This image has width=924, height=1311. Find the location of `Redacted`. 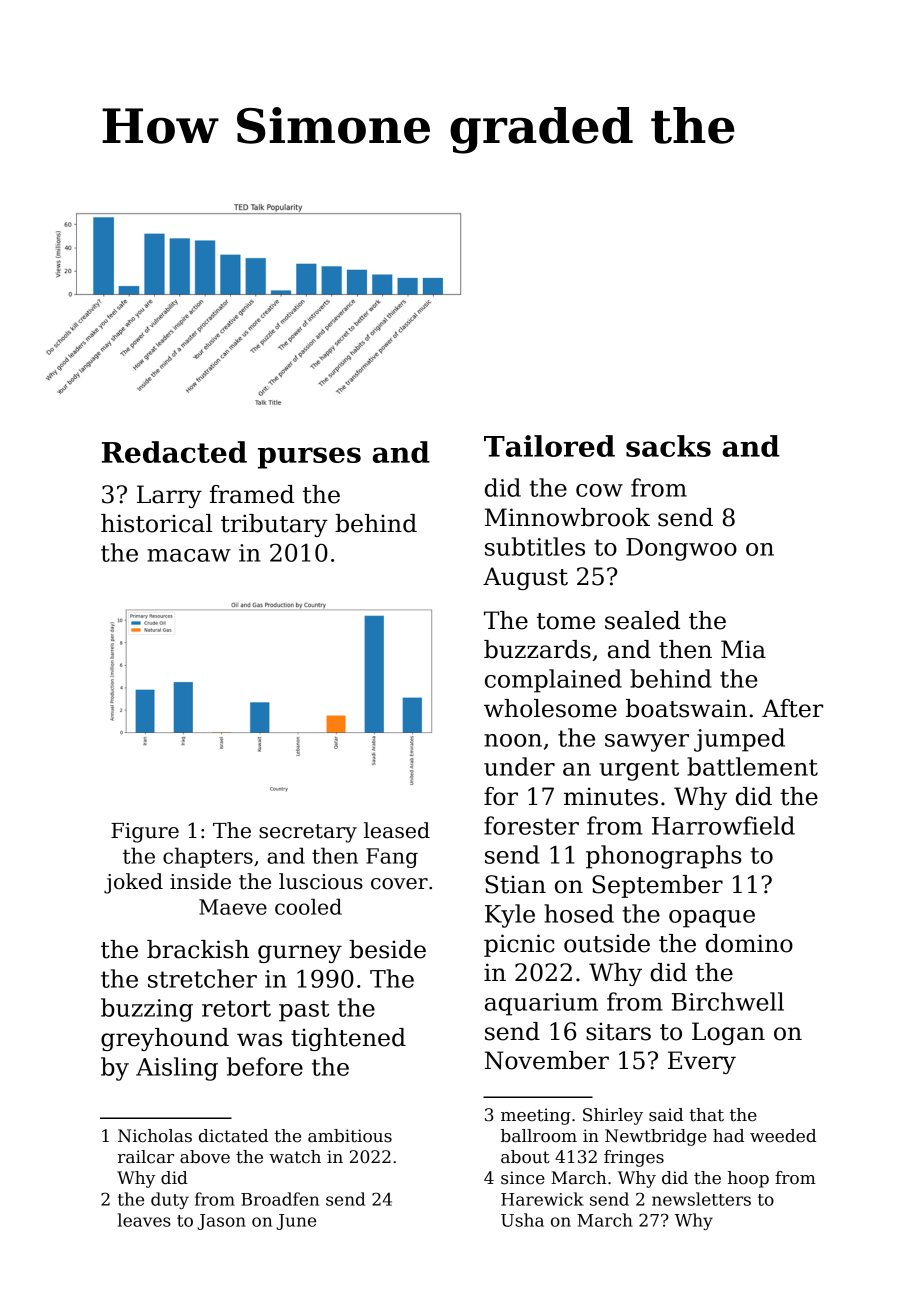

Redacted is located at coordinates (174, 452).
